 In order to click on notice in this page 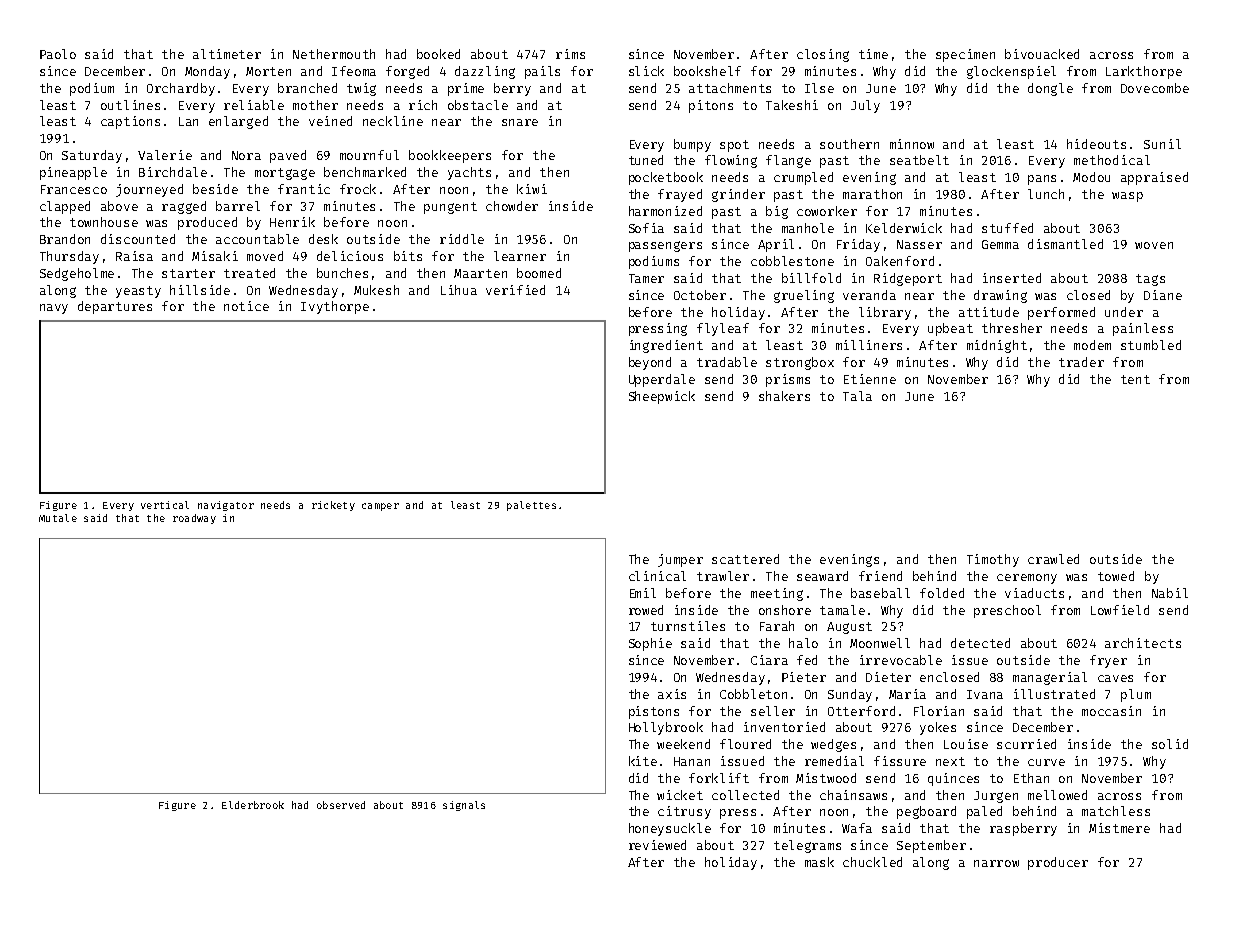, I will do `click(246, 306)`.
